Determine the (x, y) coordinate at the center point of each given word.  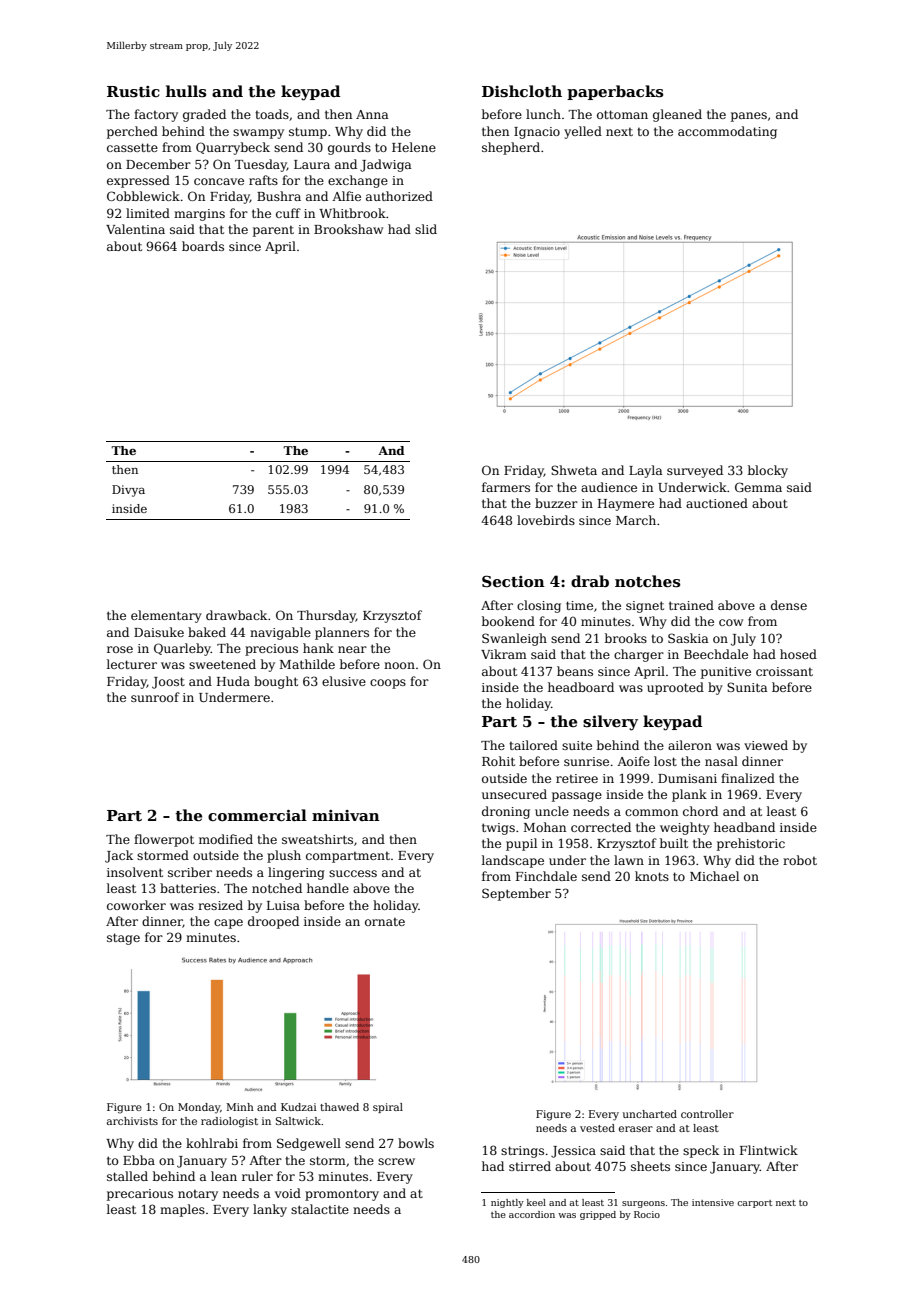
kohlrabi (212, 1143)
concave (219, 181)
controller (707, 1114)
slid (426, 229)
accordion (532, 1214)
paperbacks (615, 92)
